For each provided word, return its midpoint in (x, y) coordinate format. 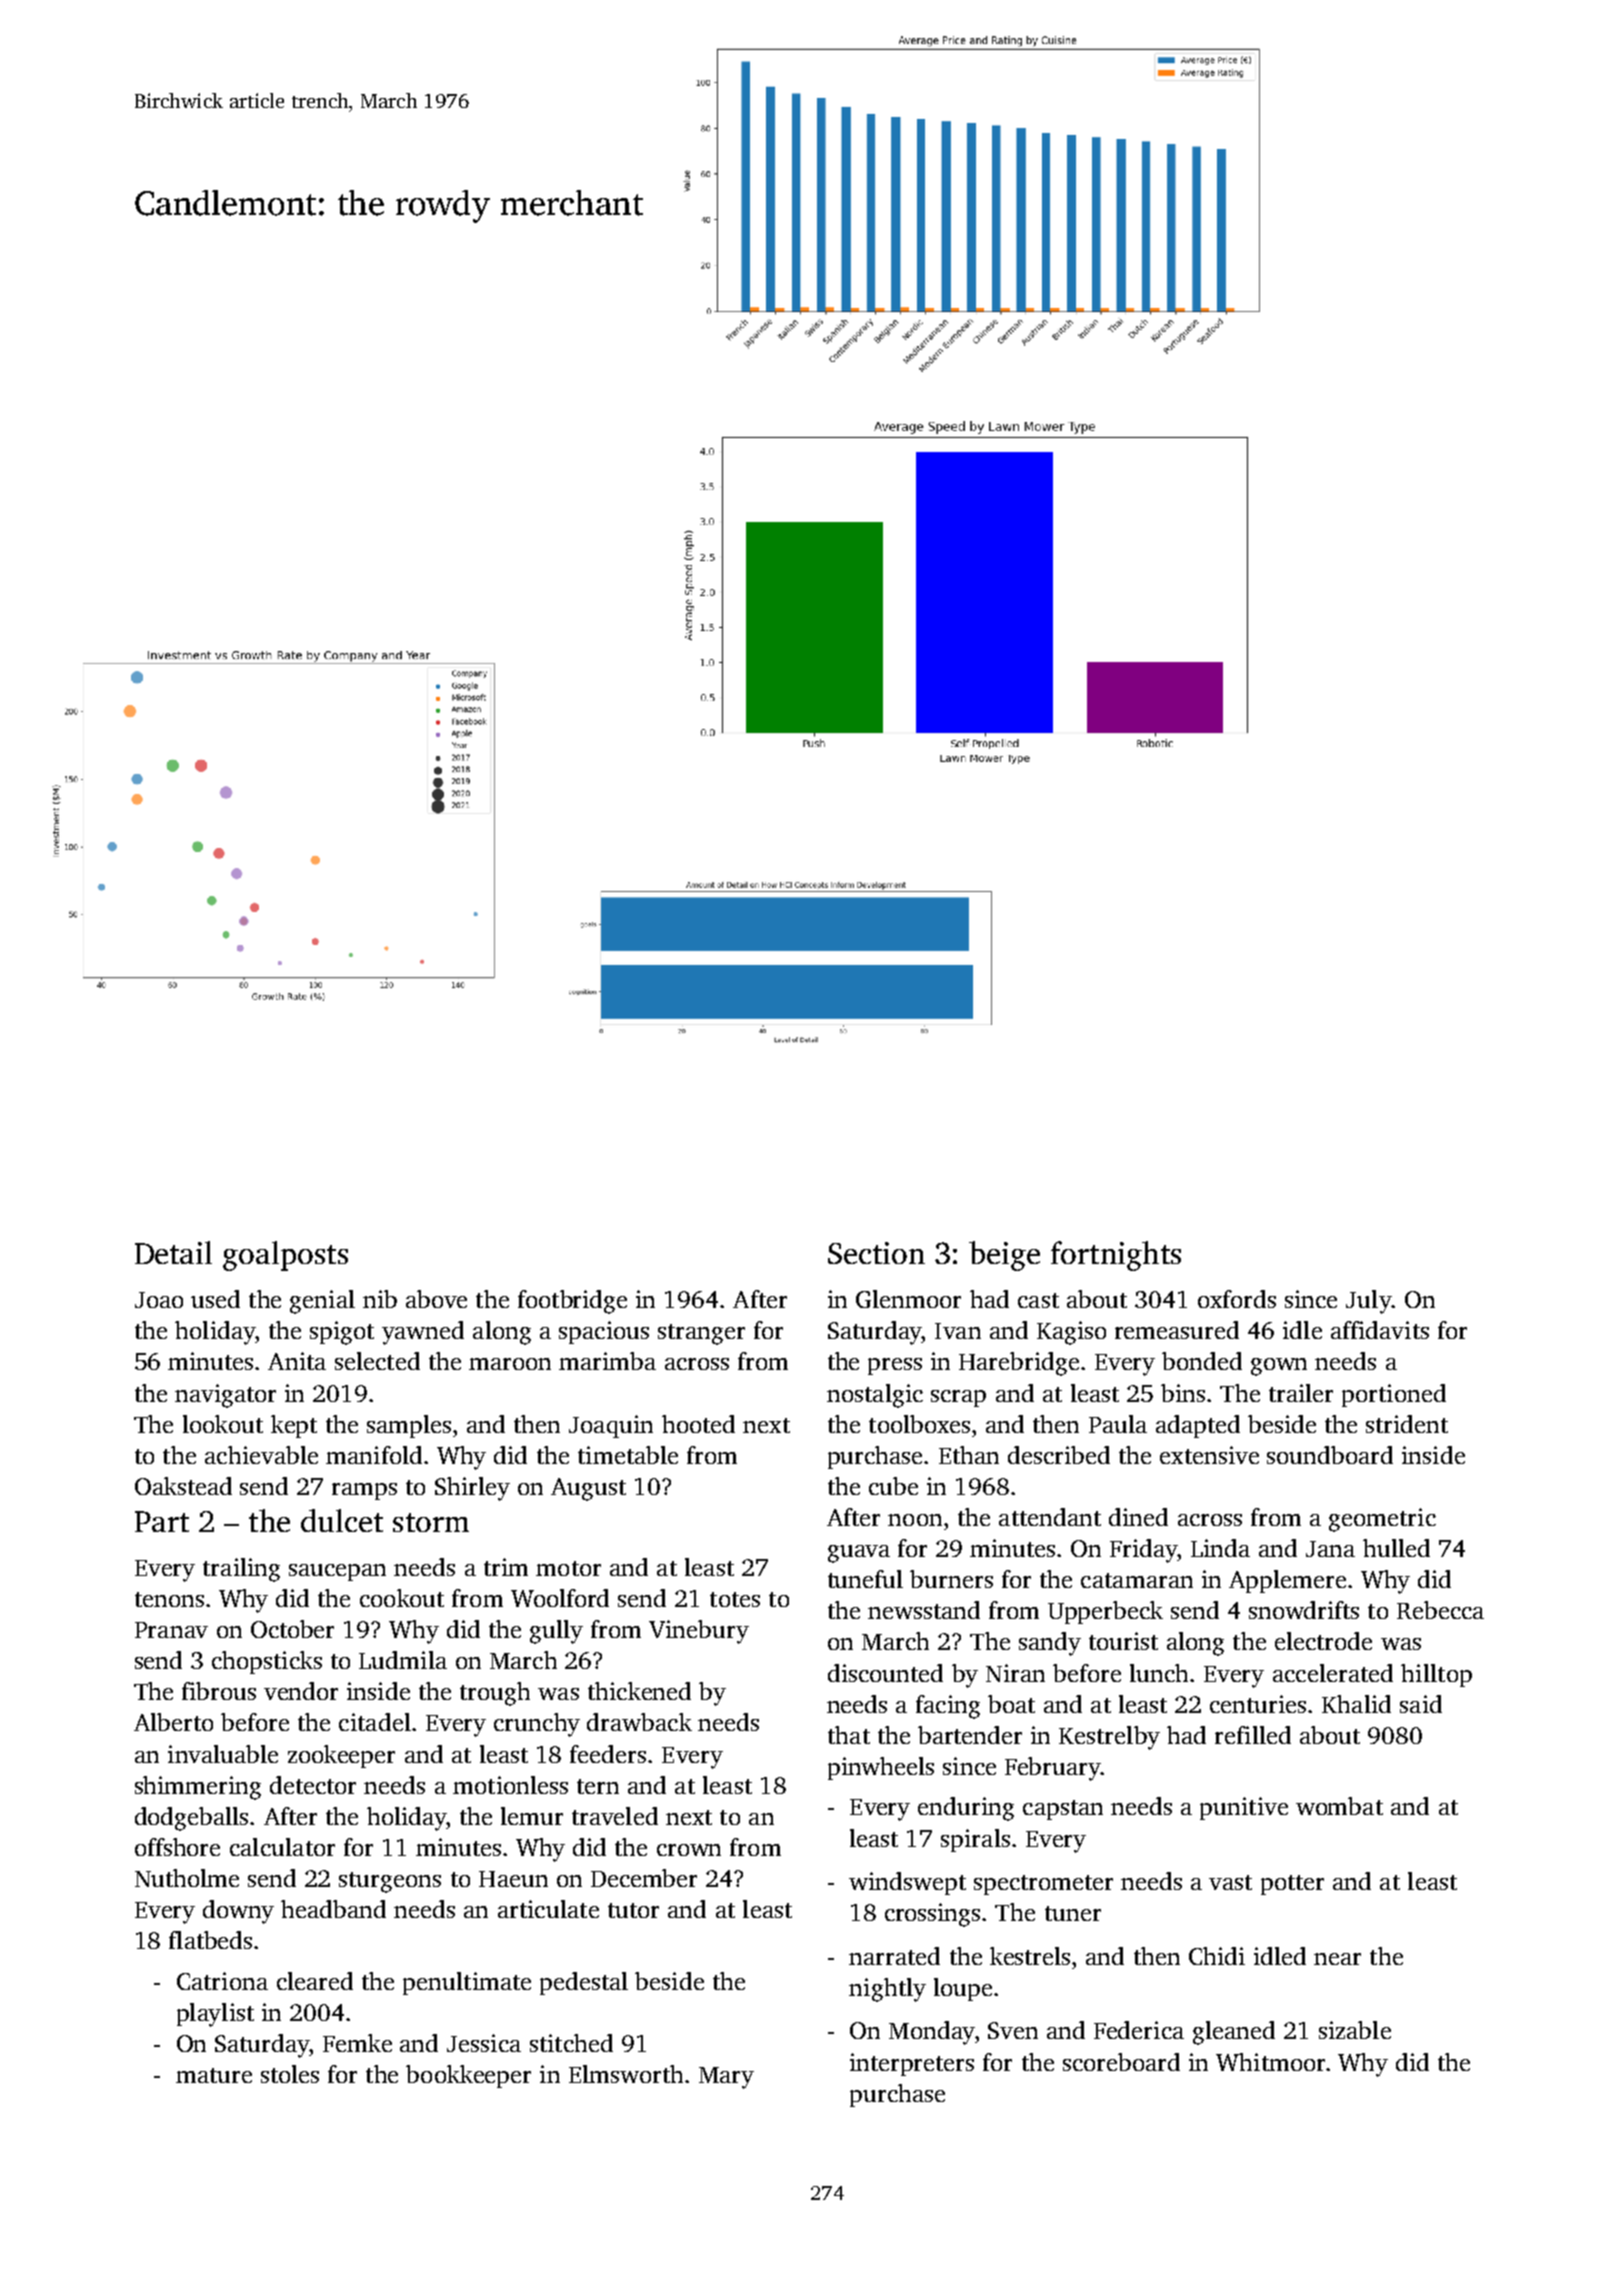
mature (214, 2075)
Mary (726, 2078)
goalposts (285, 1256)
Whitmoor (1270, 2062)
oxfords (1237, 1299)
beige (1004, 1256)
